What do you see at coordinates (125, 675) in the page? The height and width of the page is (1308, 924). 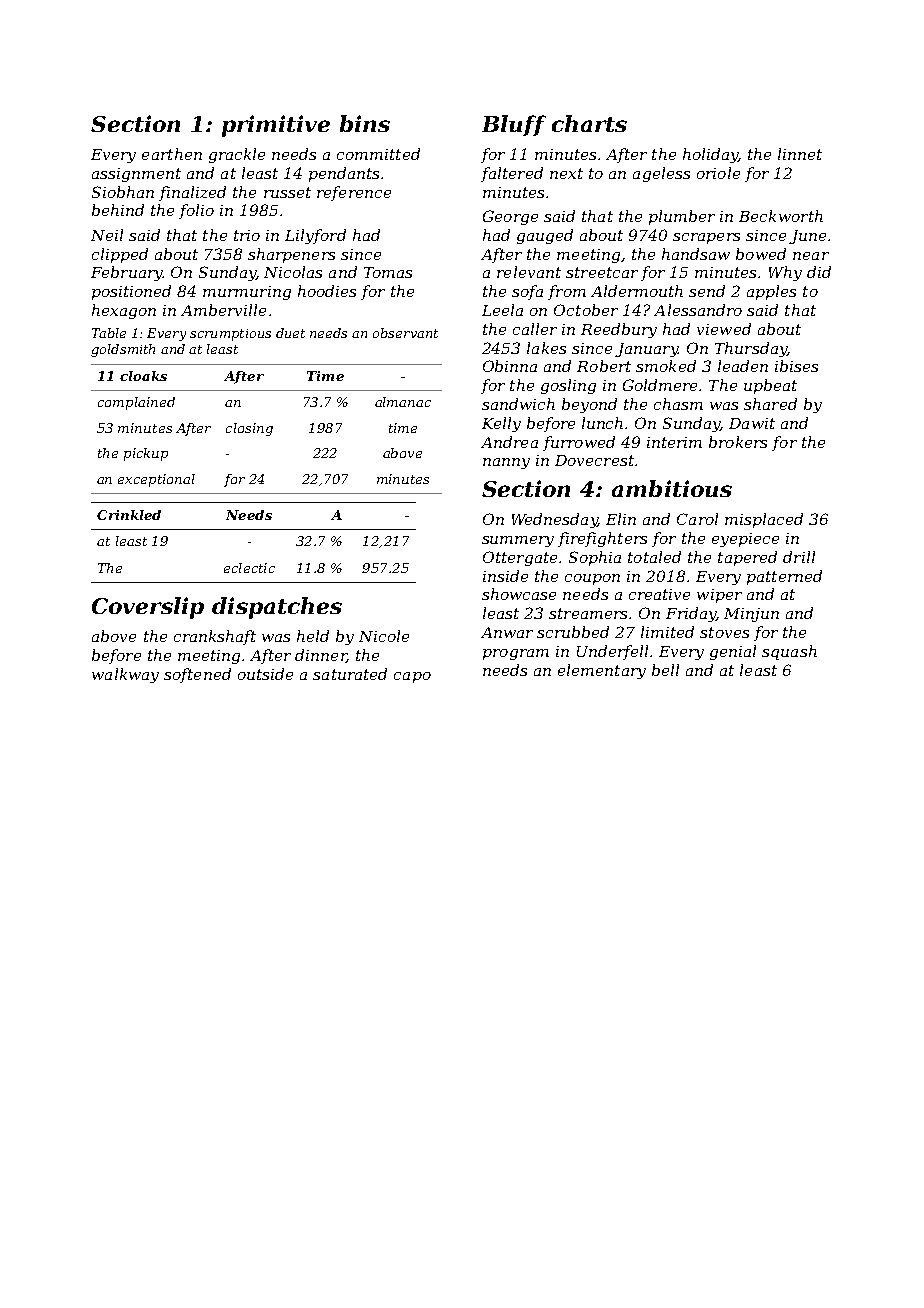 I see `walkway` at bounding box center [125, 675].
